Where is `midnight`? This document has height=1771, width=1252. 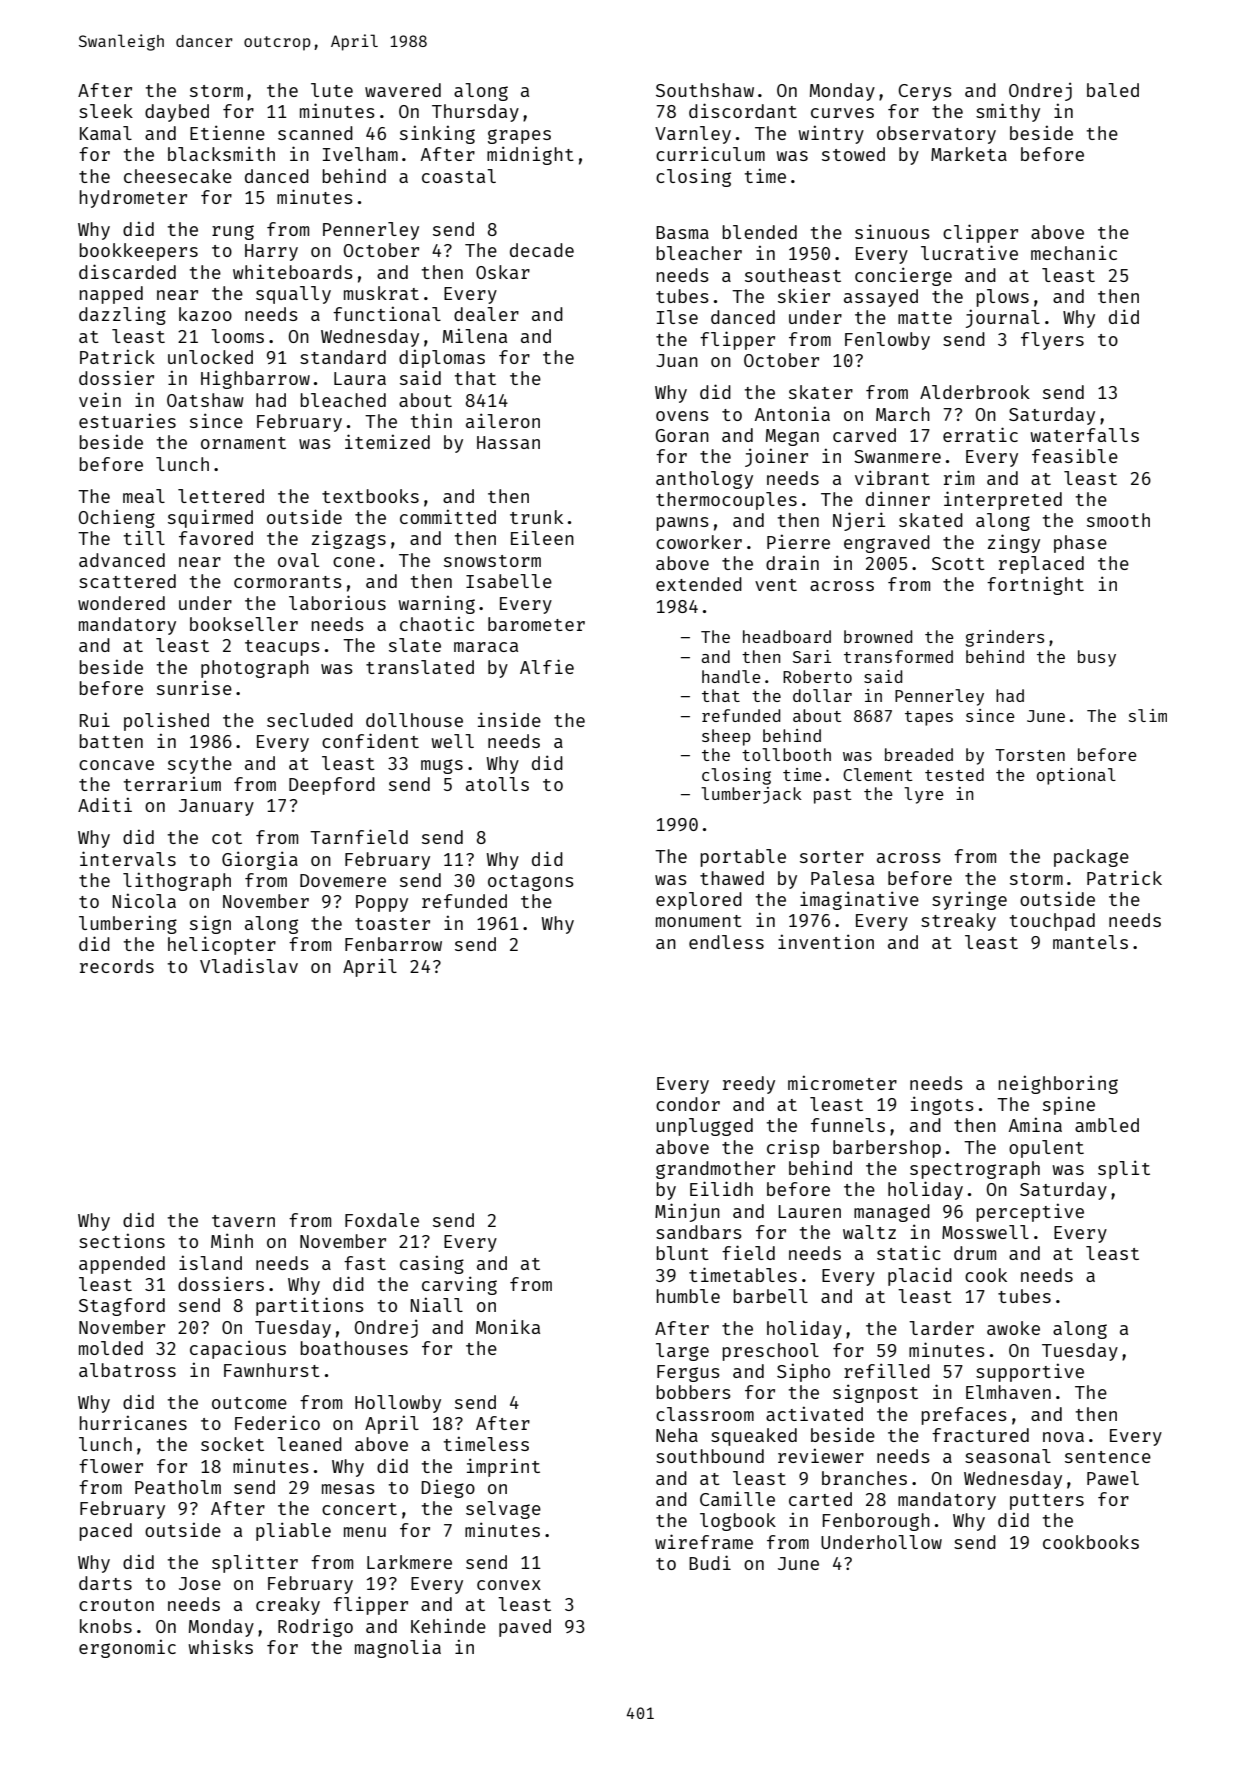
midnight is located at coordinates (530, 155).
